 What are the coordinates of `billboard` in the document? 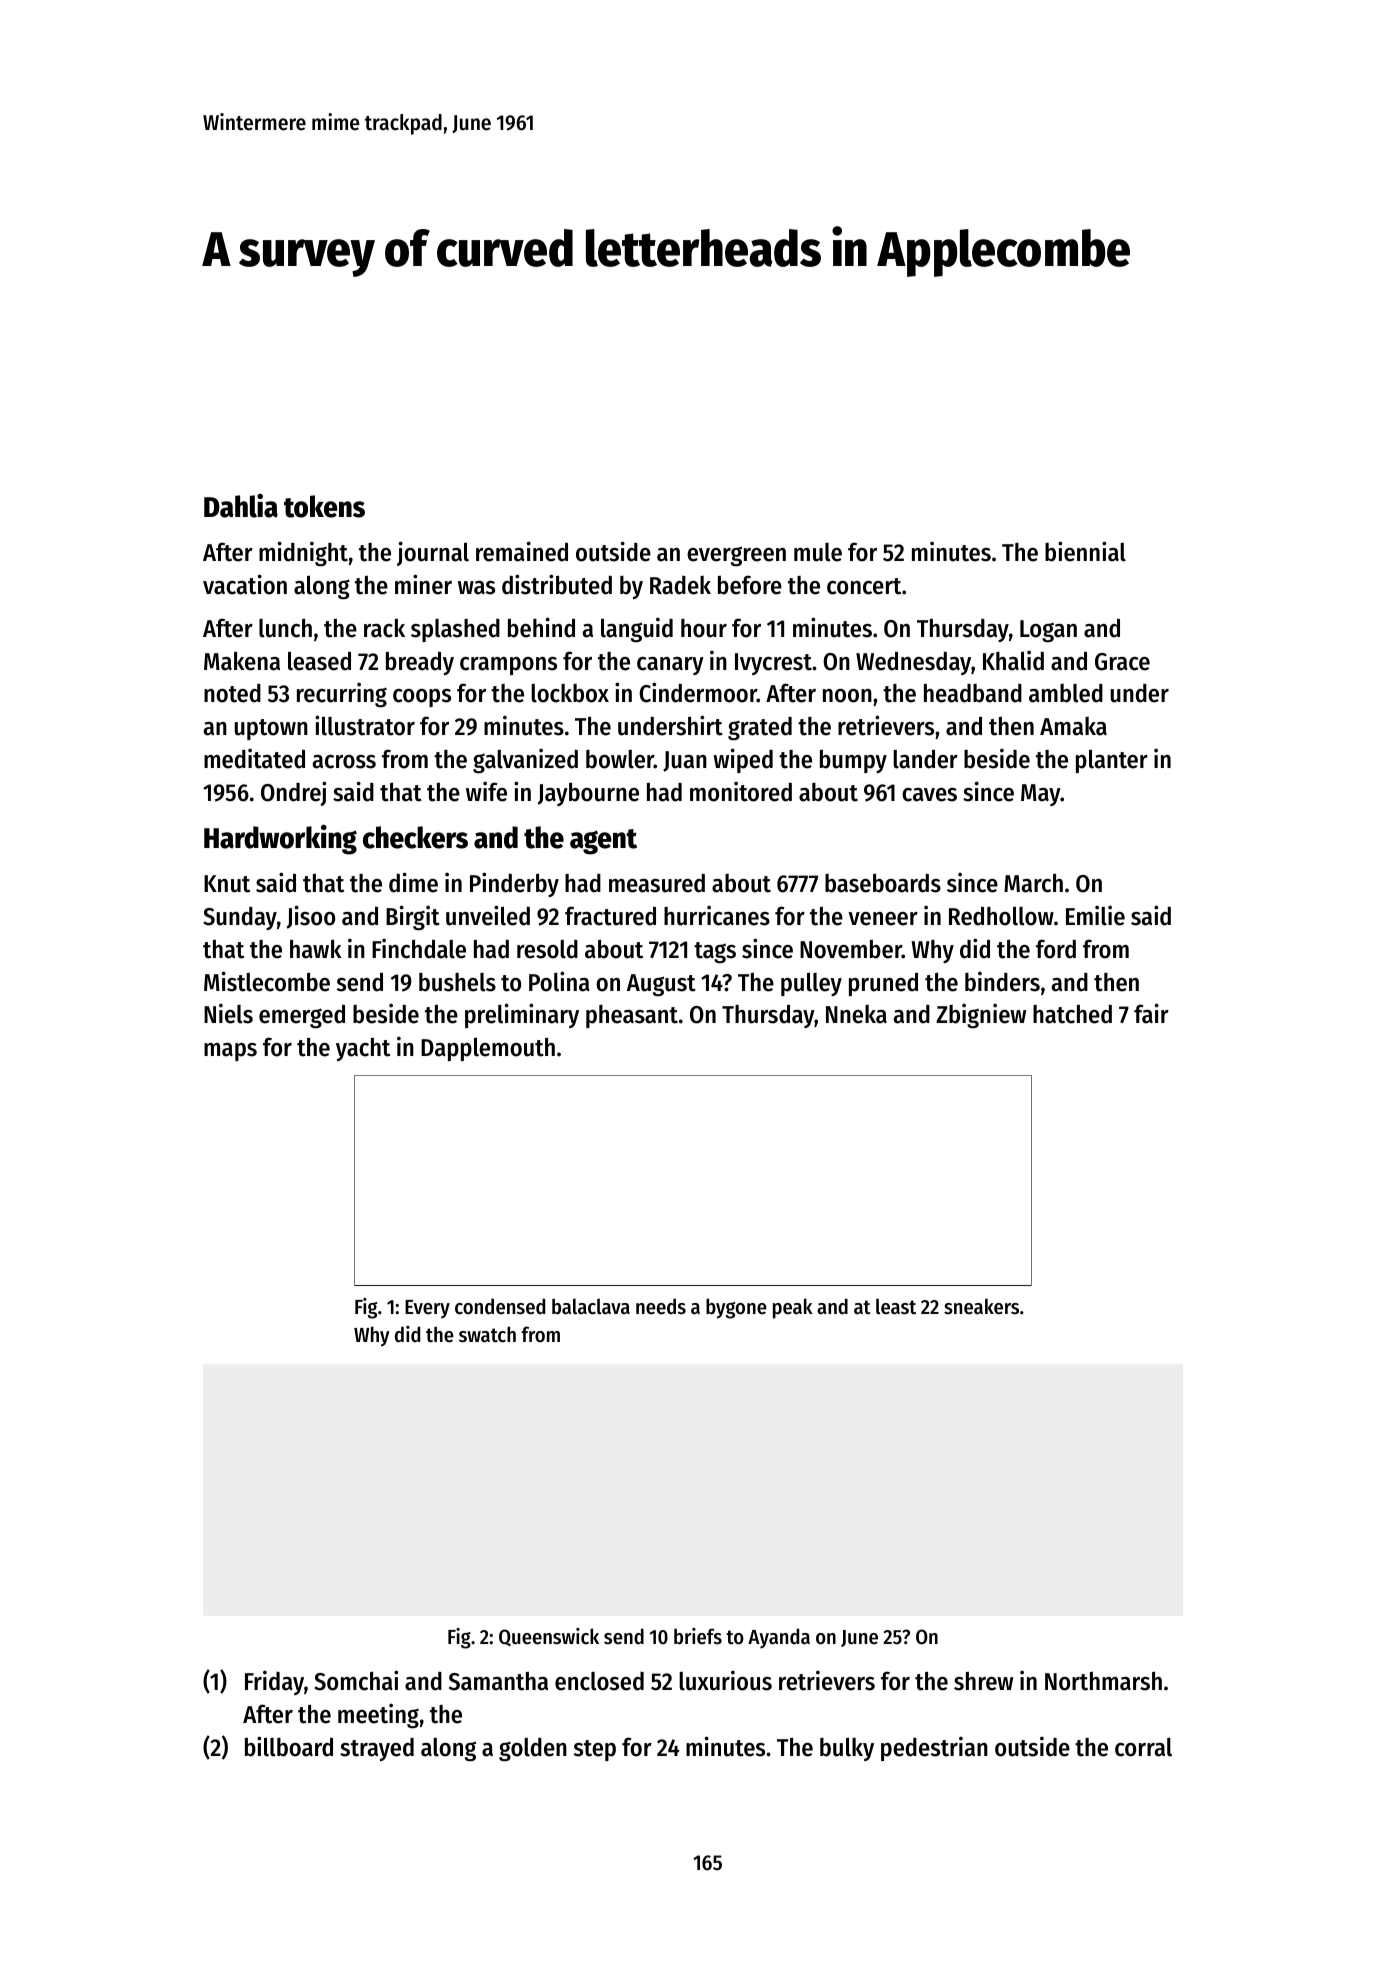 It's located at (289, 1746).
